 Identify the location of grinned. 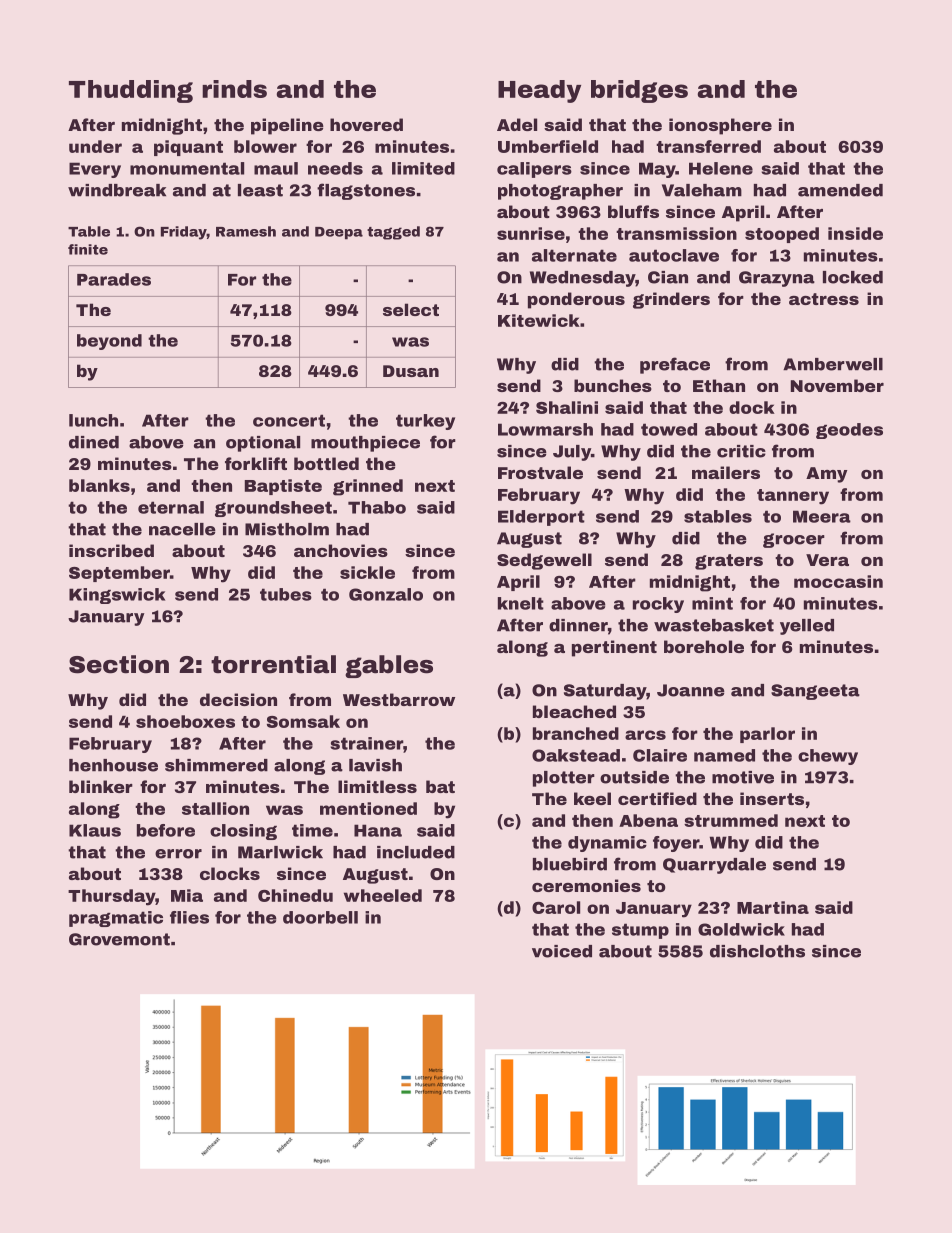
(368, 487).
